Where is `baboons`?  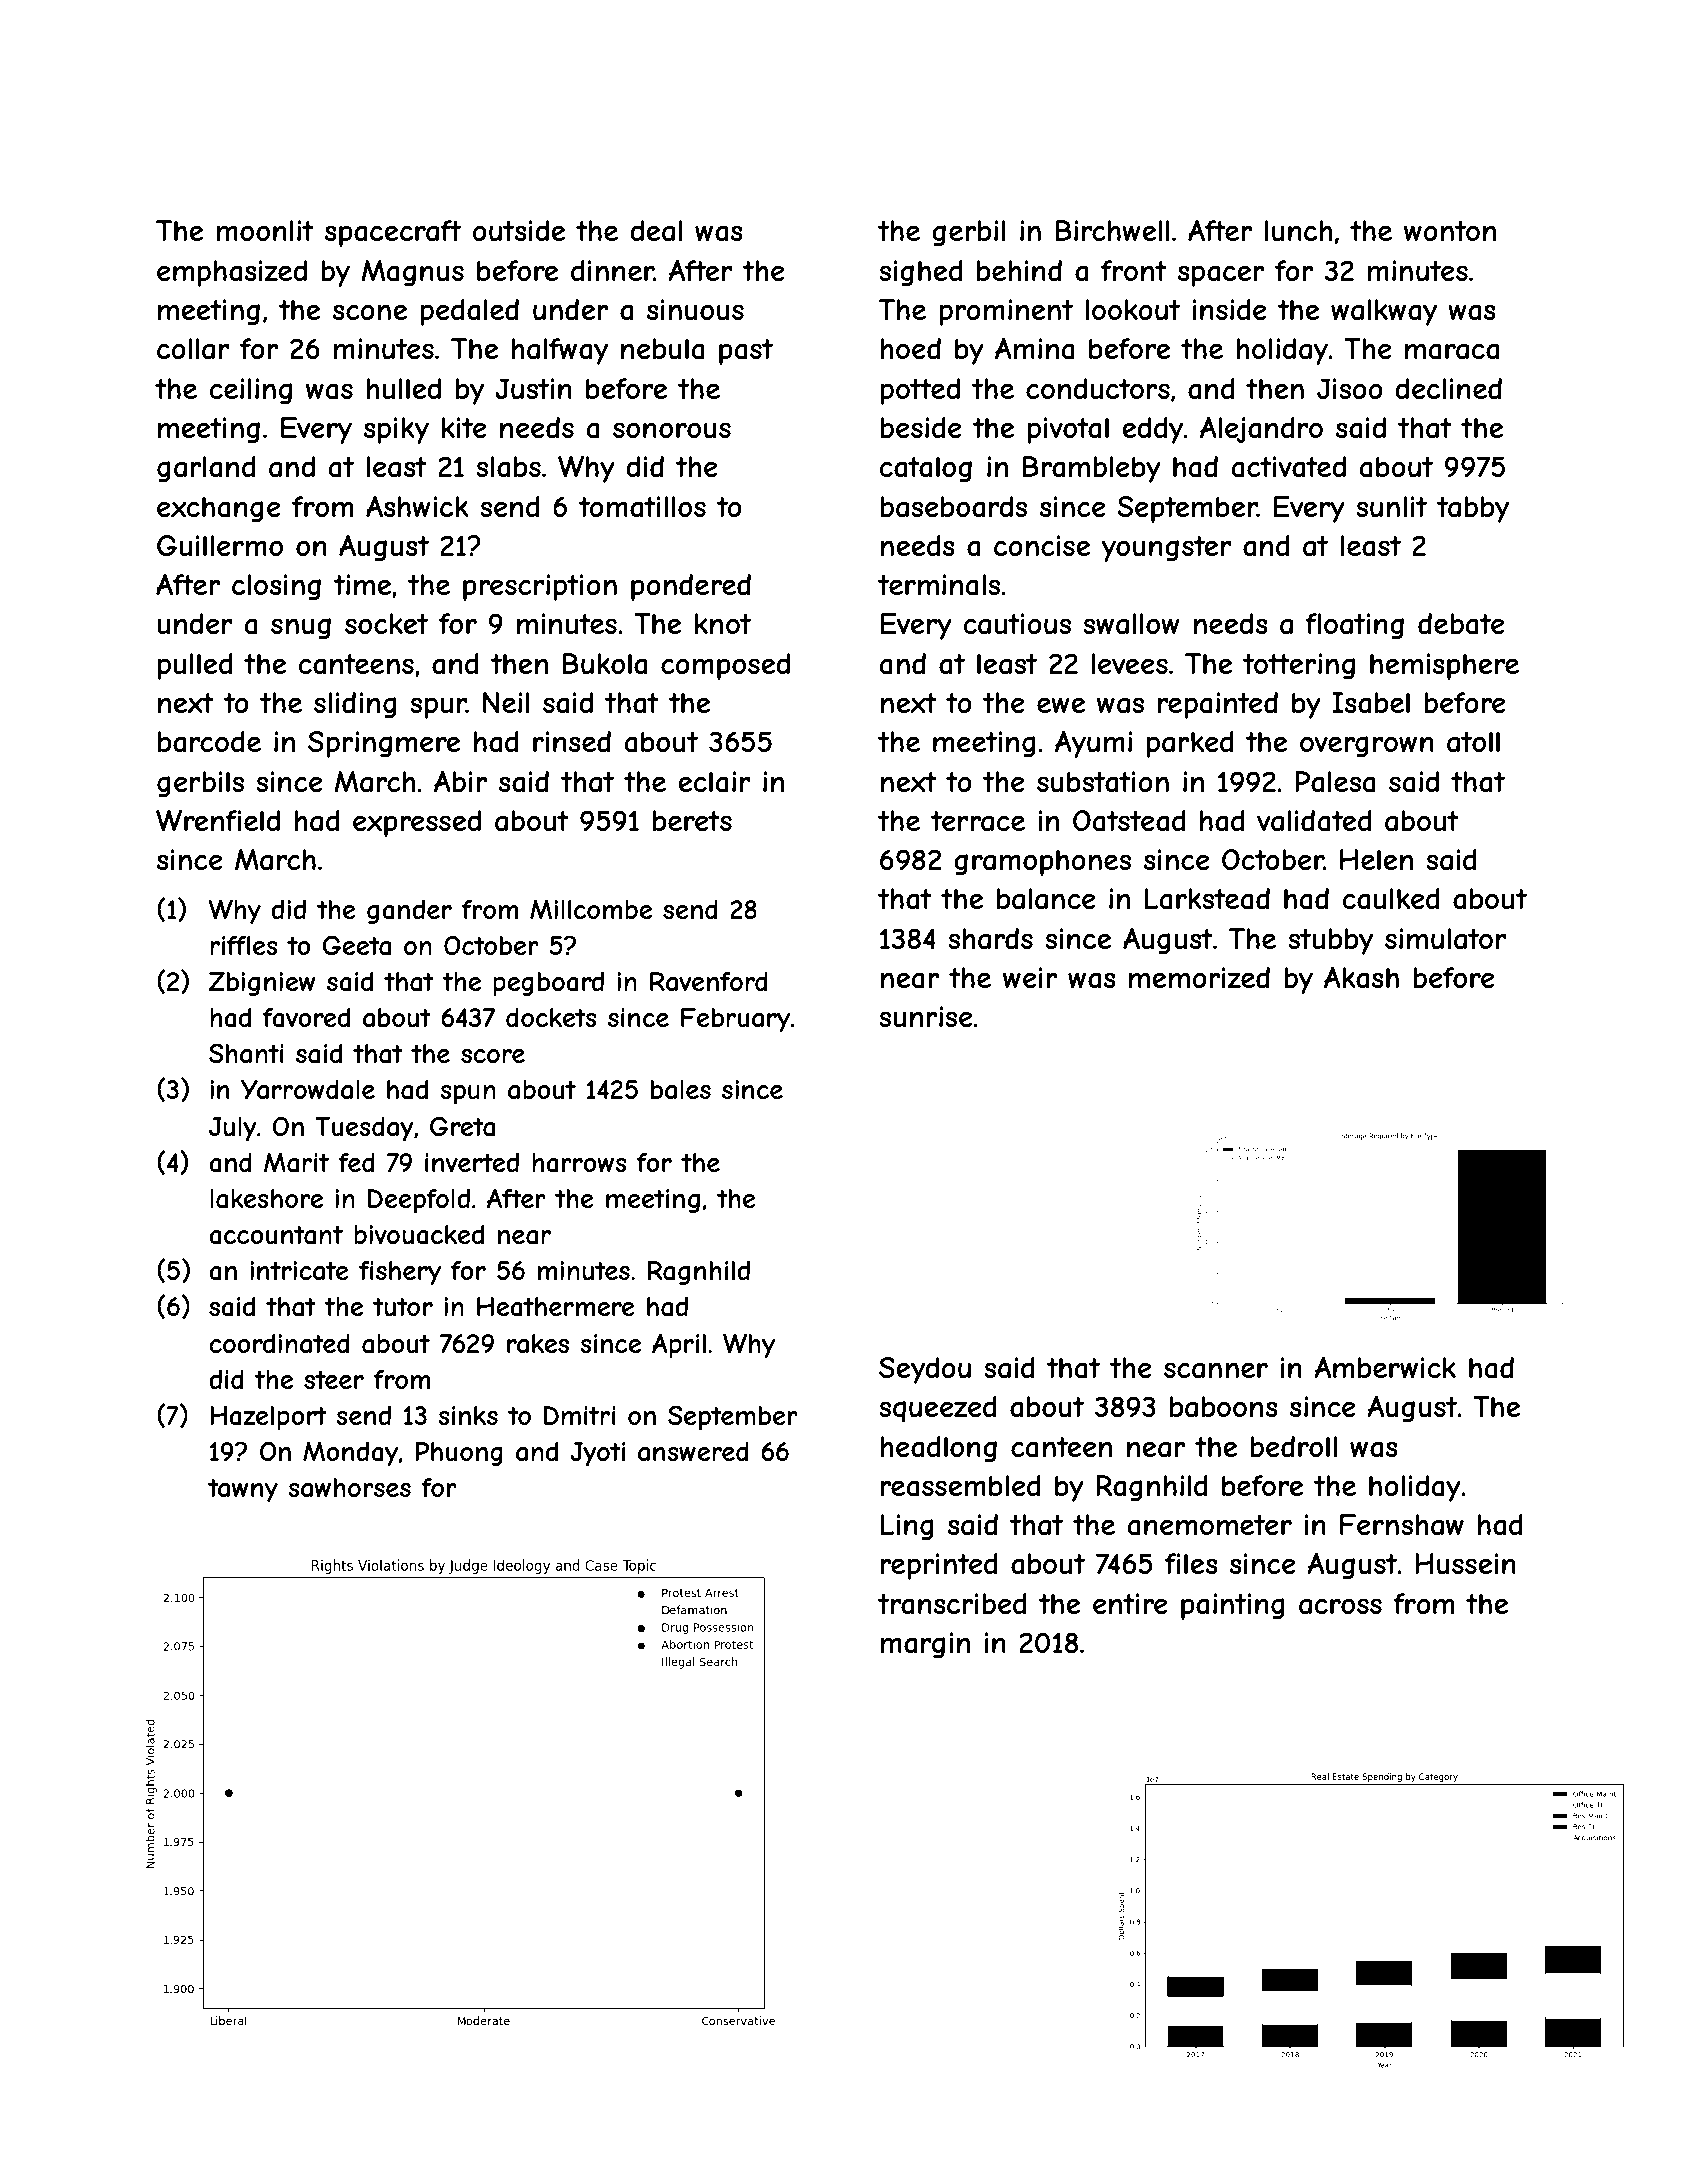 baboons is located at coordinates (1224, 1407).
